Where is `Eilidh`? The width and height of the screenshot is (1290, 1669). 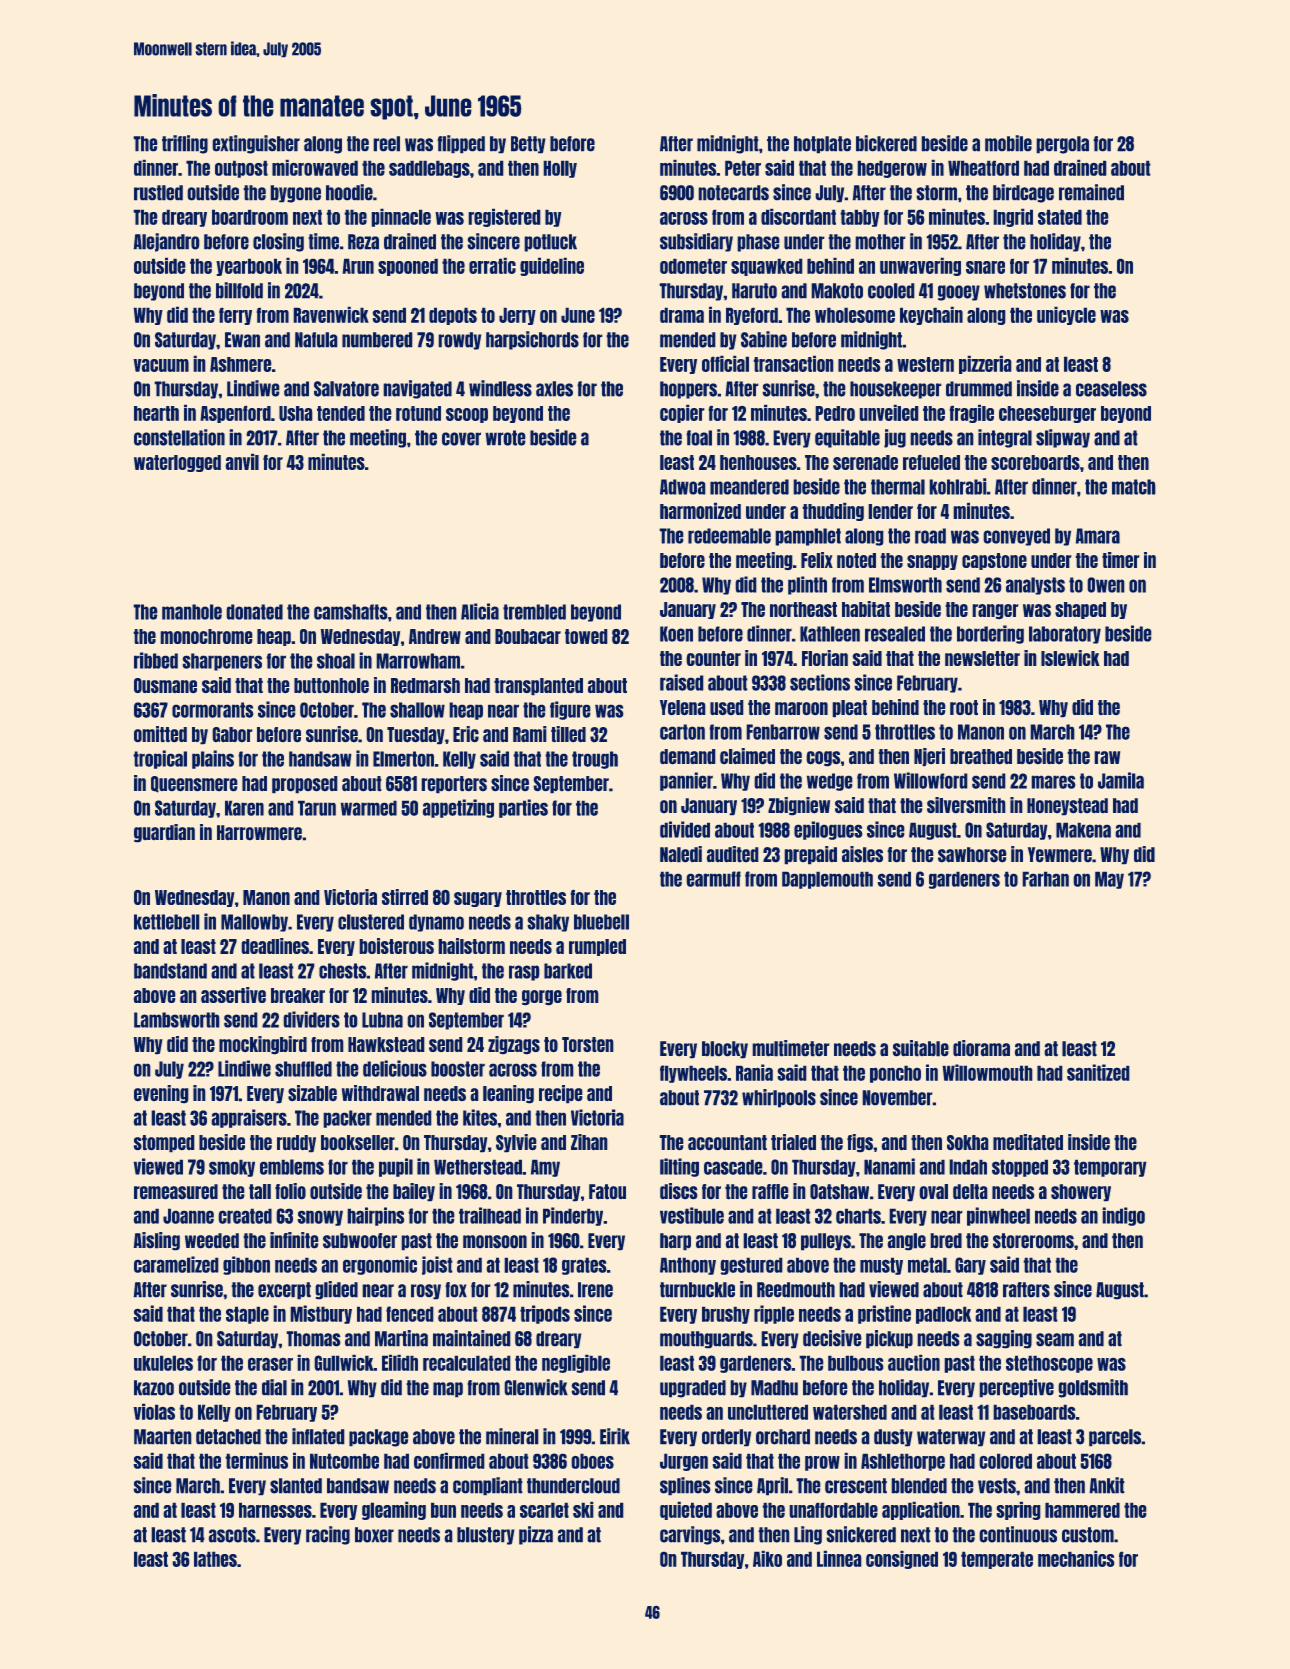
Eilidh is located at coordinates (400, 1363).
